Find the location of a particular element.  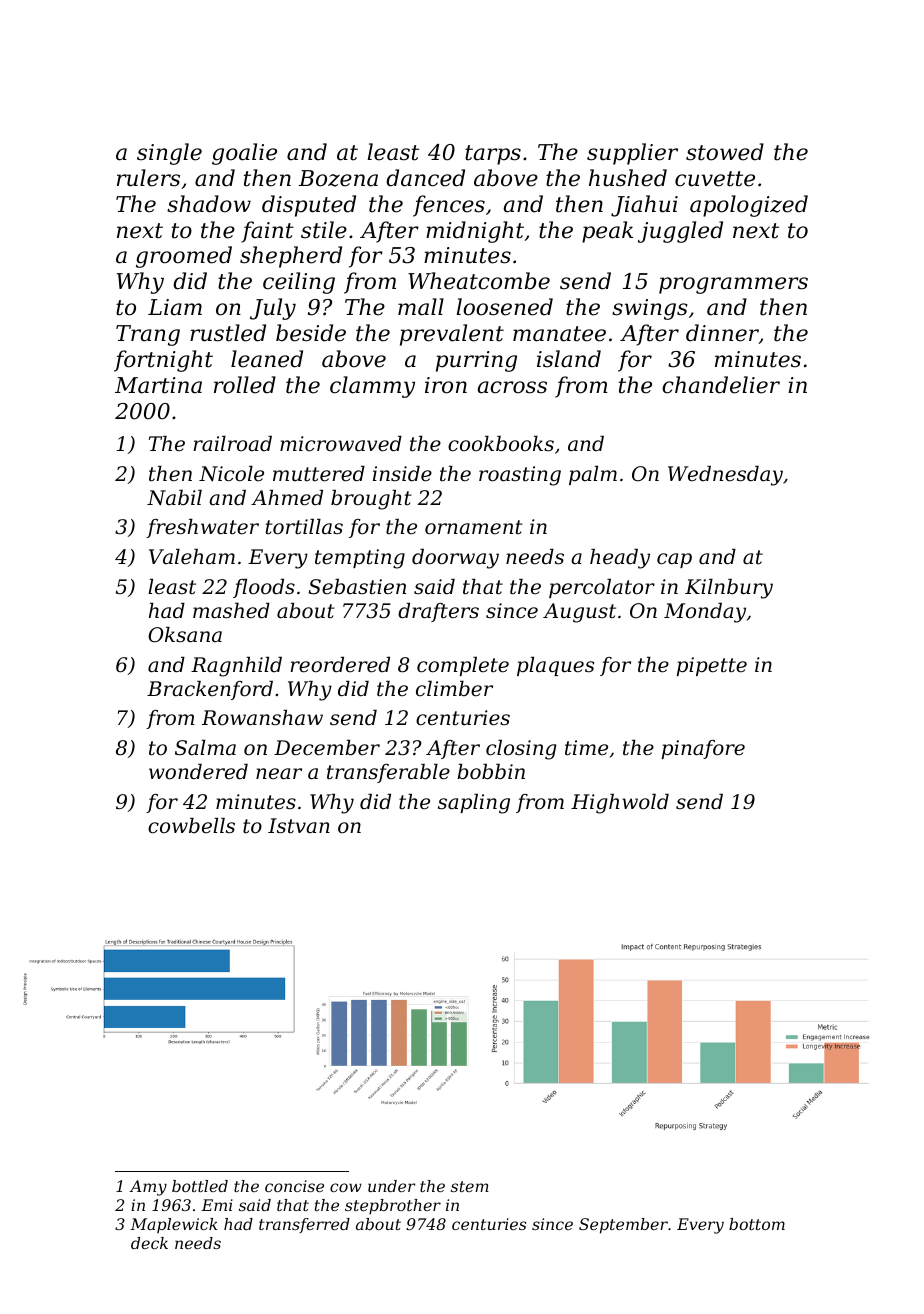

muttered is located at coordinates (319, 474).
